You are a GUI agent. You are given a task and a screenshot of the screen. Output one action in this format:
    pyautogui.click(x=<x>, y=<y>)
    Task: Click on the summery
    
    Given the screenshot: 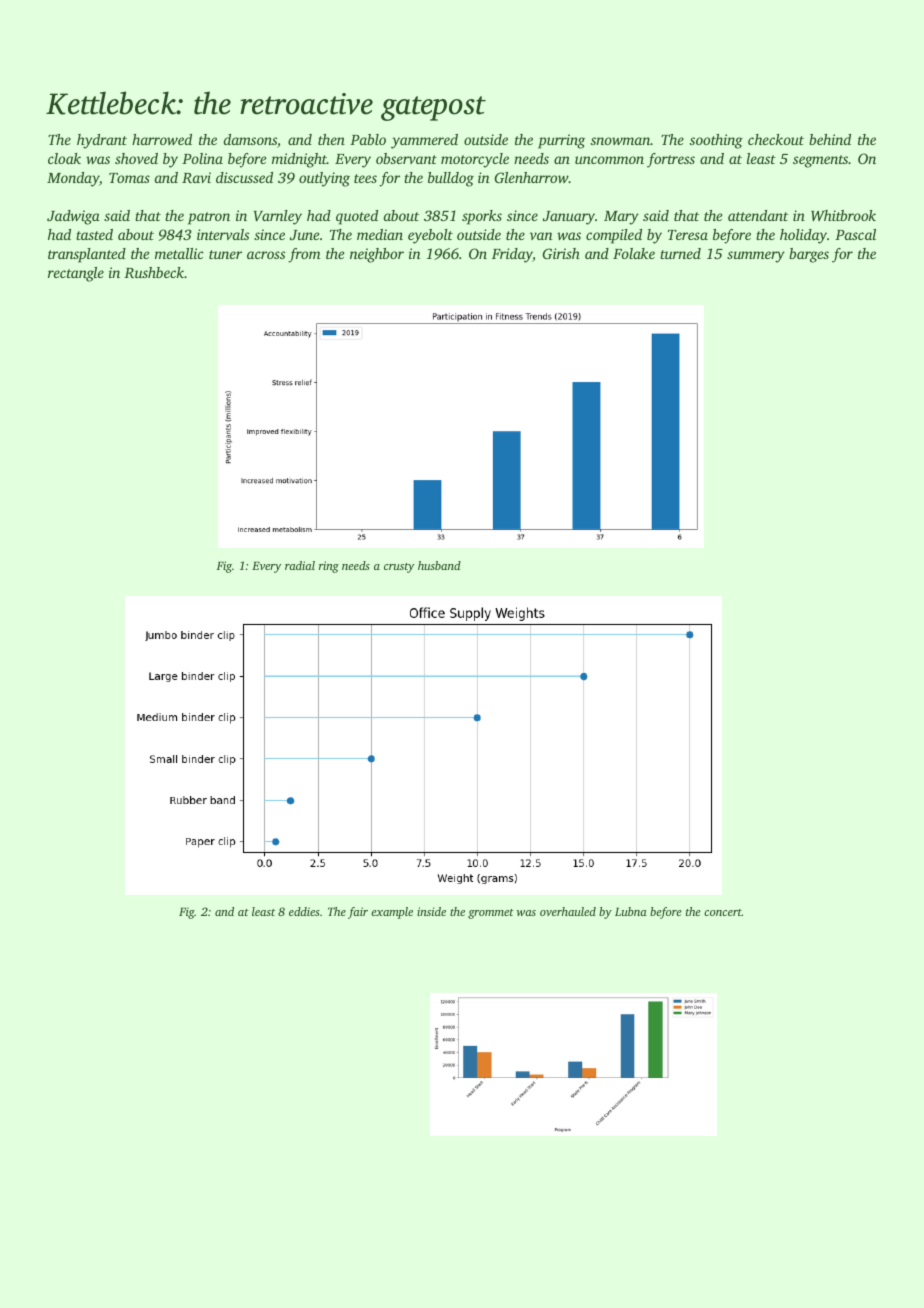 What is the action you would take?
    pyautogui.click(x=756, y=257)
